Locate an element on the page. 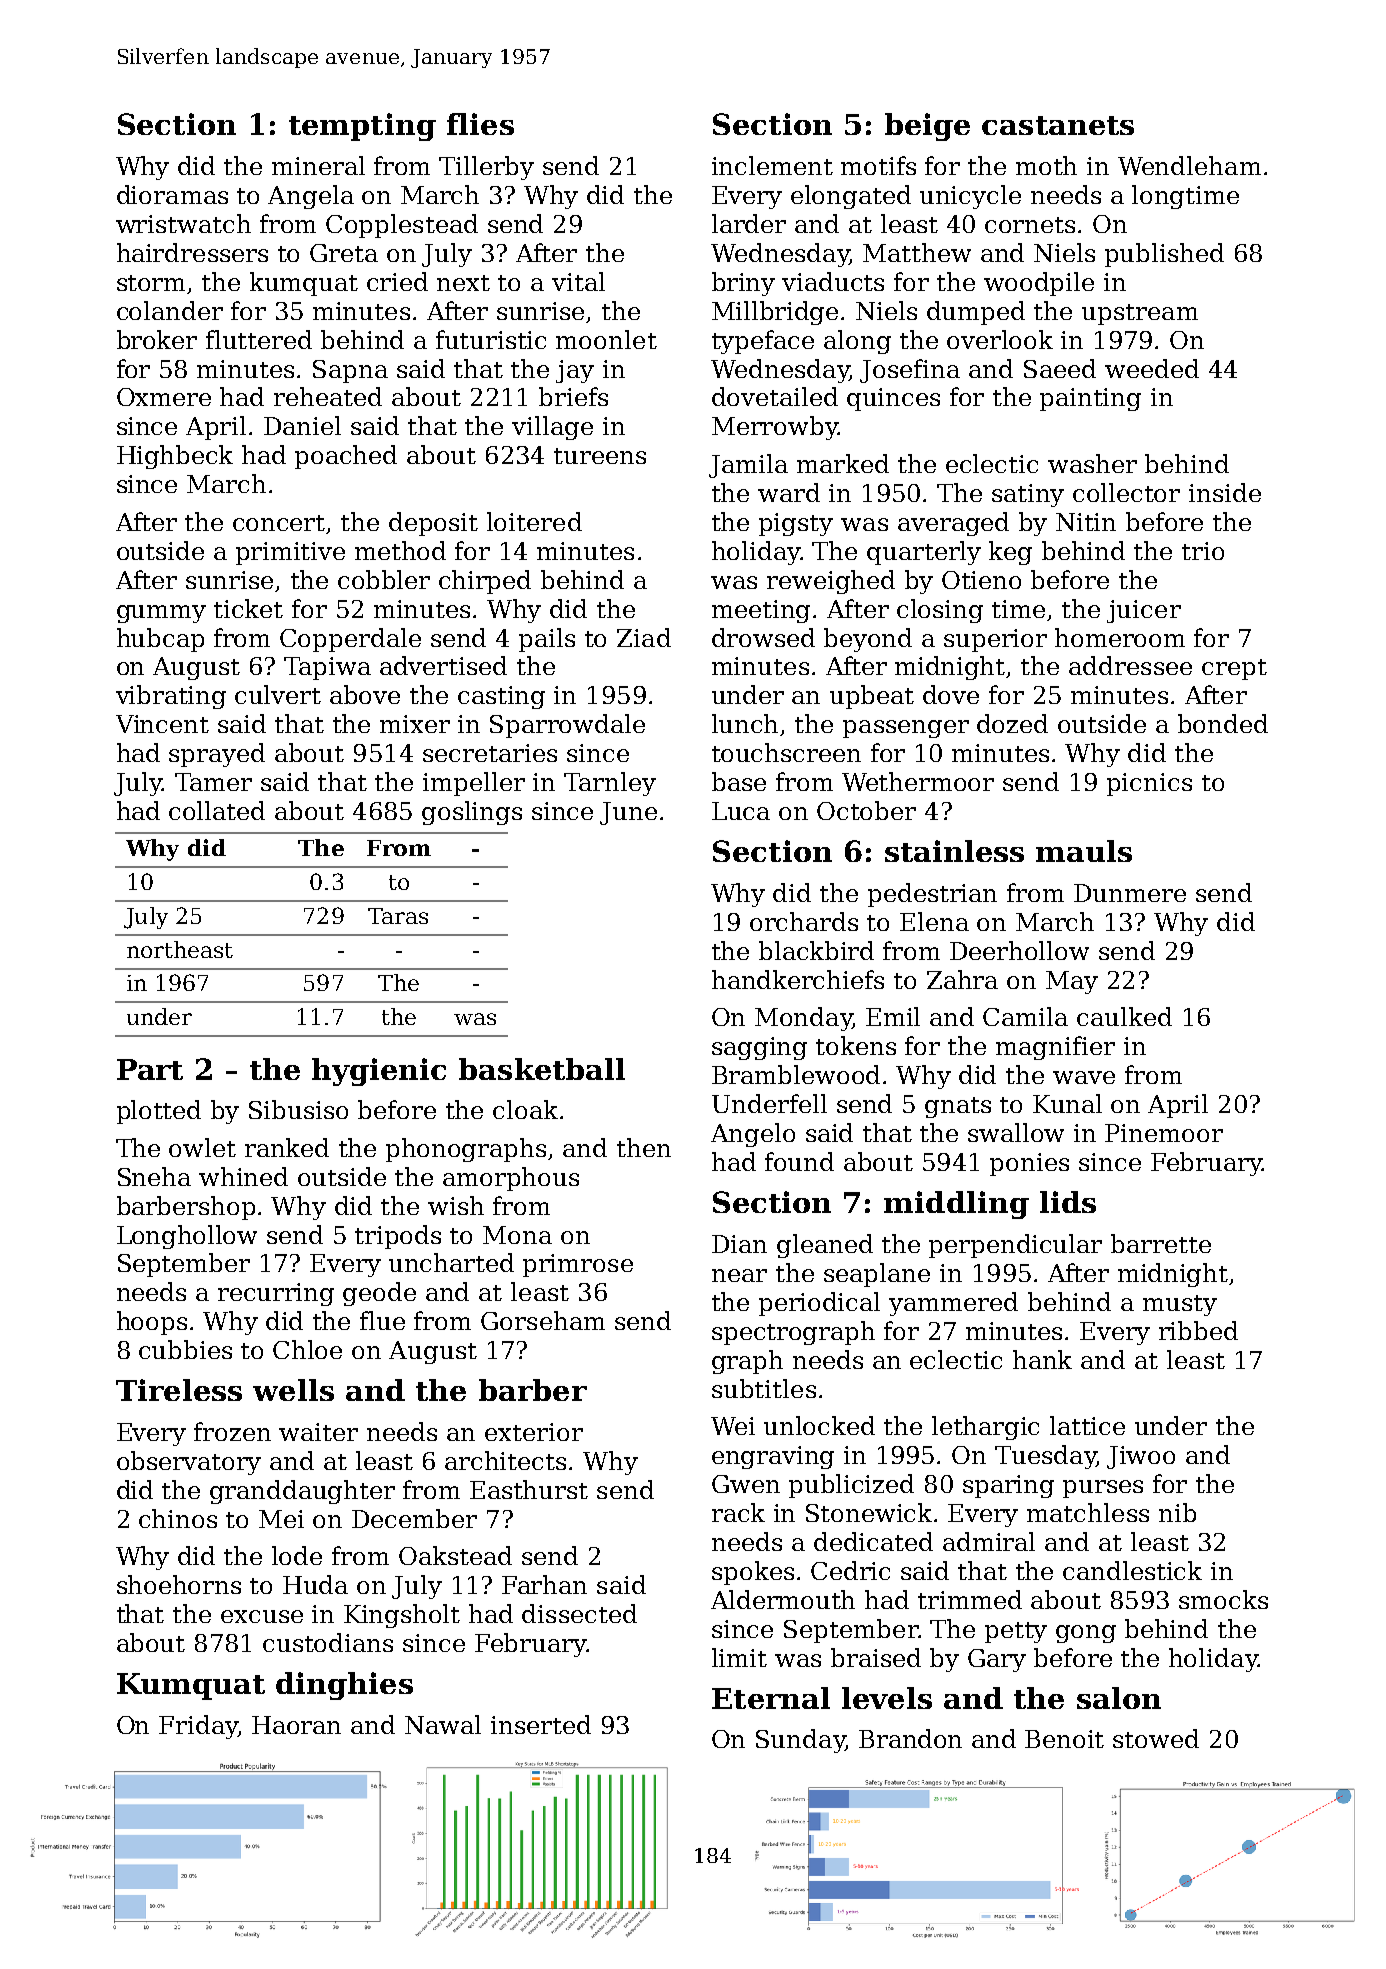 The width and height of the document is (1386, 1969). inclement is located at coordinates (772, 165).
